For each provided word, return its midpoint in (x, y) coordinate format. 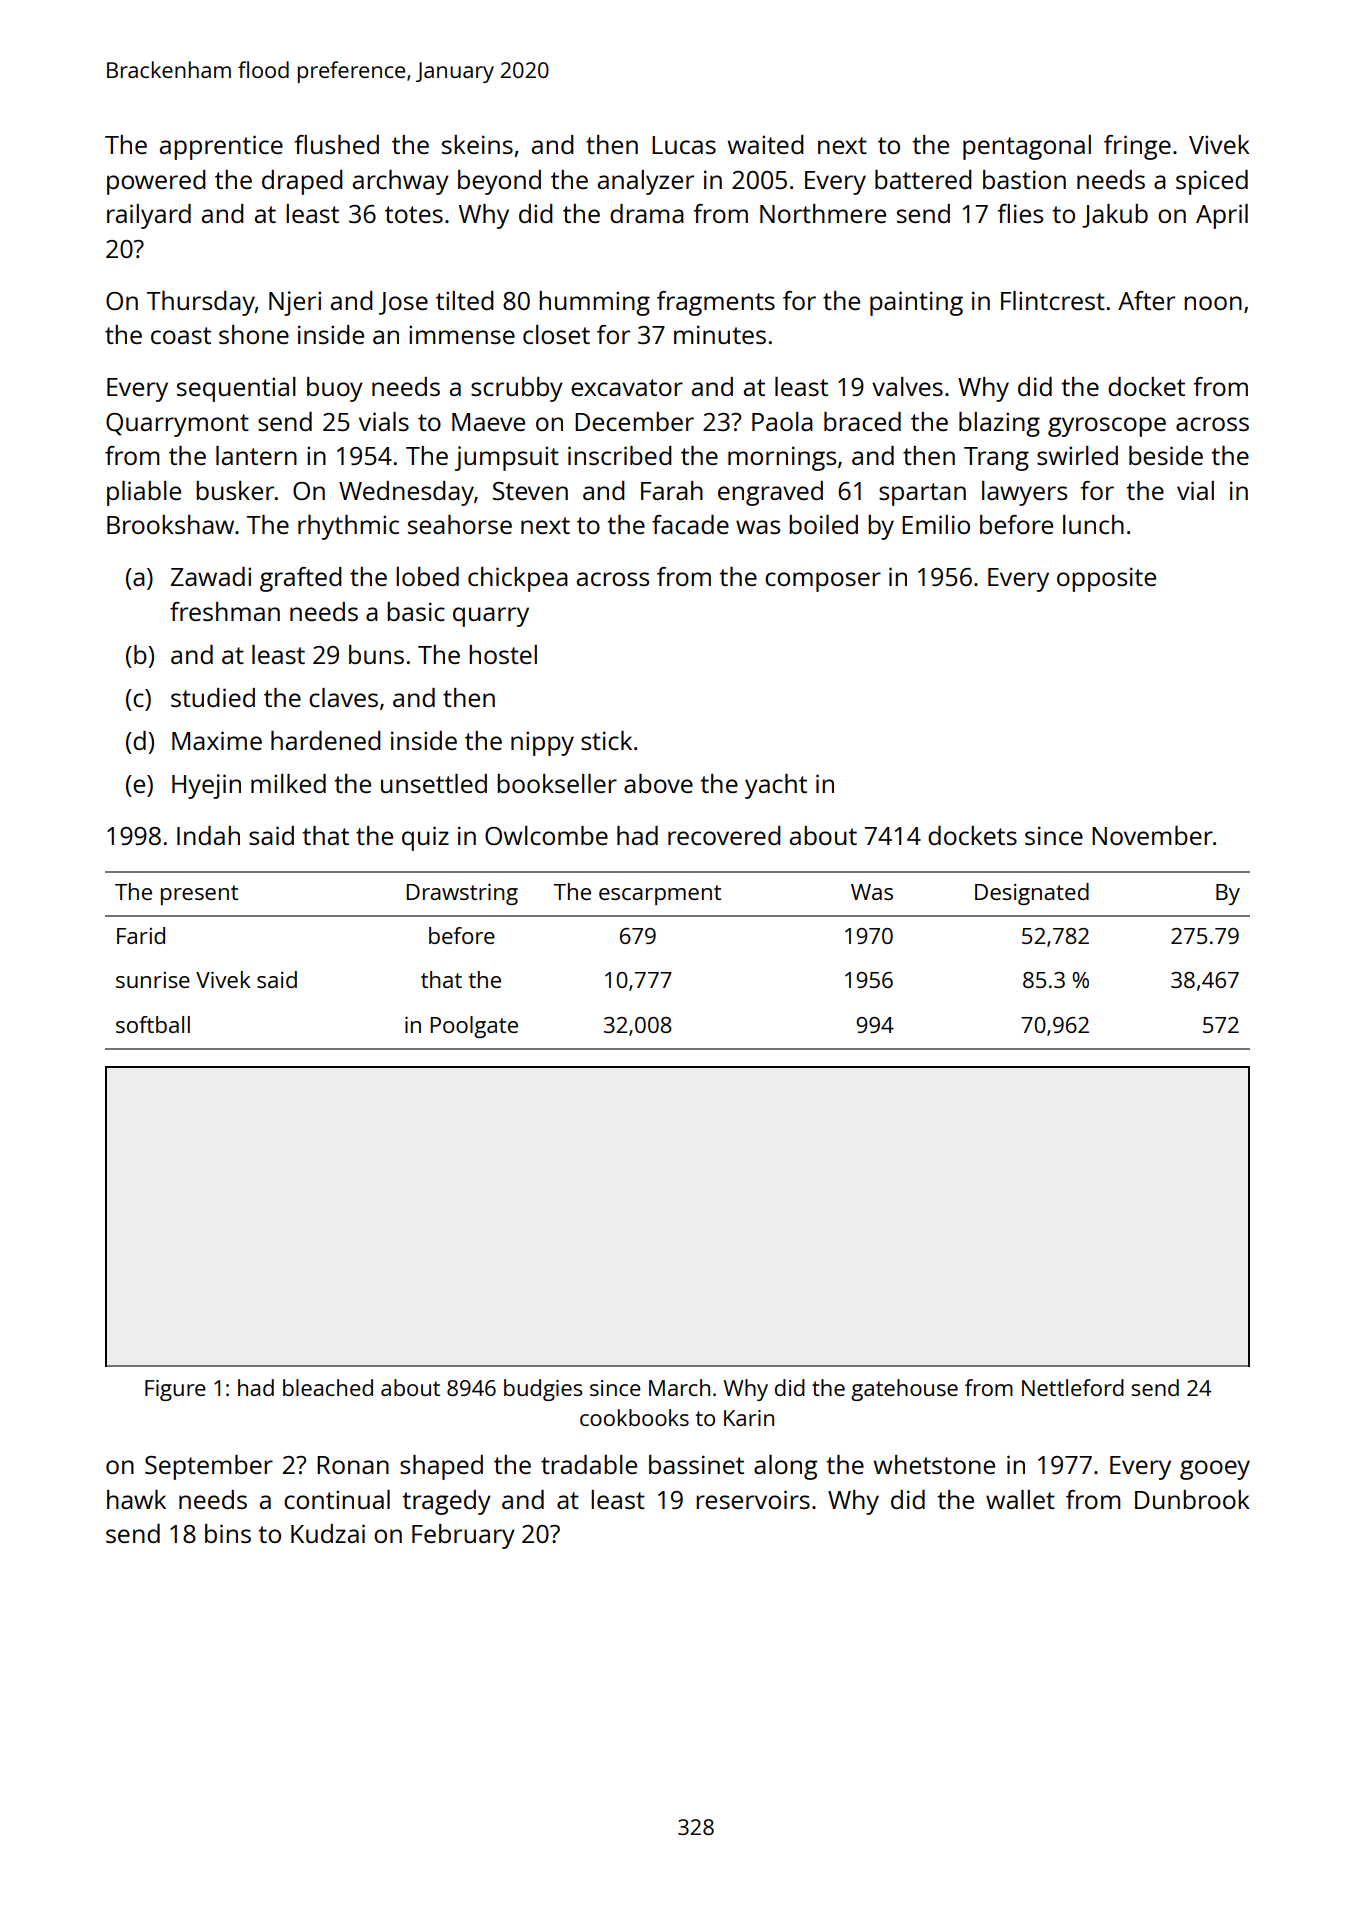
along (785, 1467)
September (209, 1467)
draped (302, 182)
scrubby (517, 389)
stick (606, 740)
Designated (1032, 894)
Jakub (1115, 216)
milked (288, 783)
